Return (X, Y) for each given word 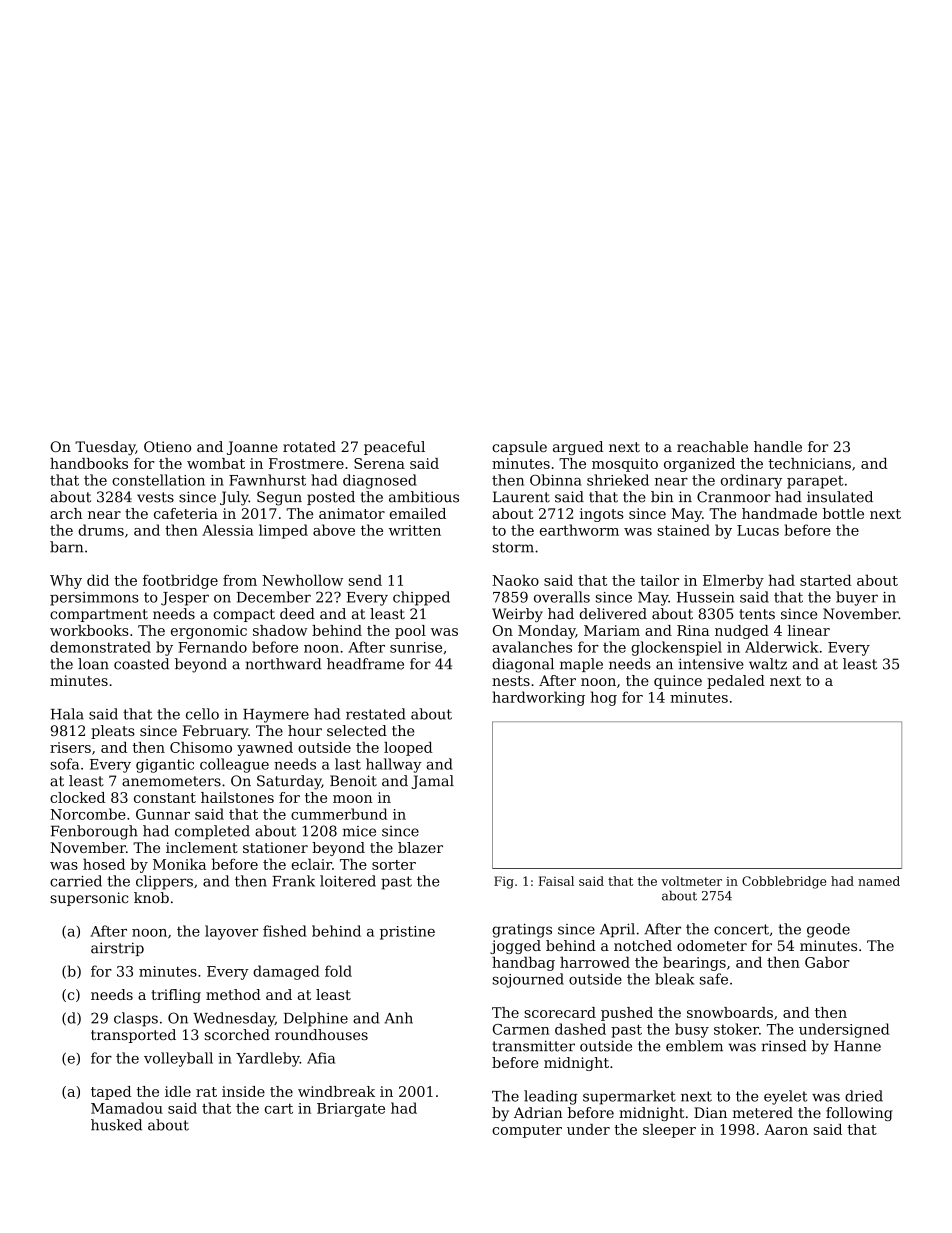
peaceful (394, 448)
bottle (843, 513)
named (879, 881)
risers (70, 747)
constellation (158, 480)
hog (604, 698)
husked (116, 1125)
